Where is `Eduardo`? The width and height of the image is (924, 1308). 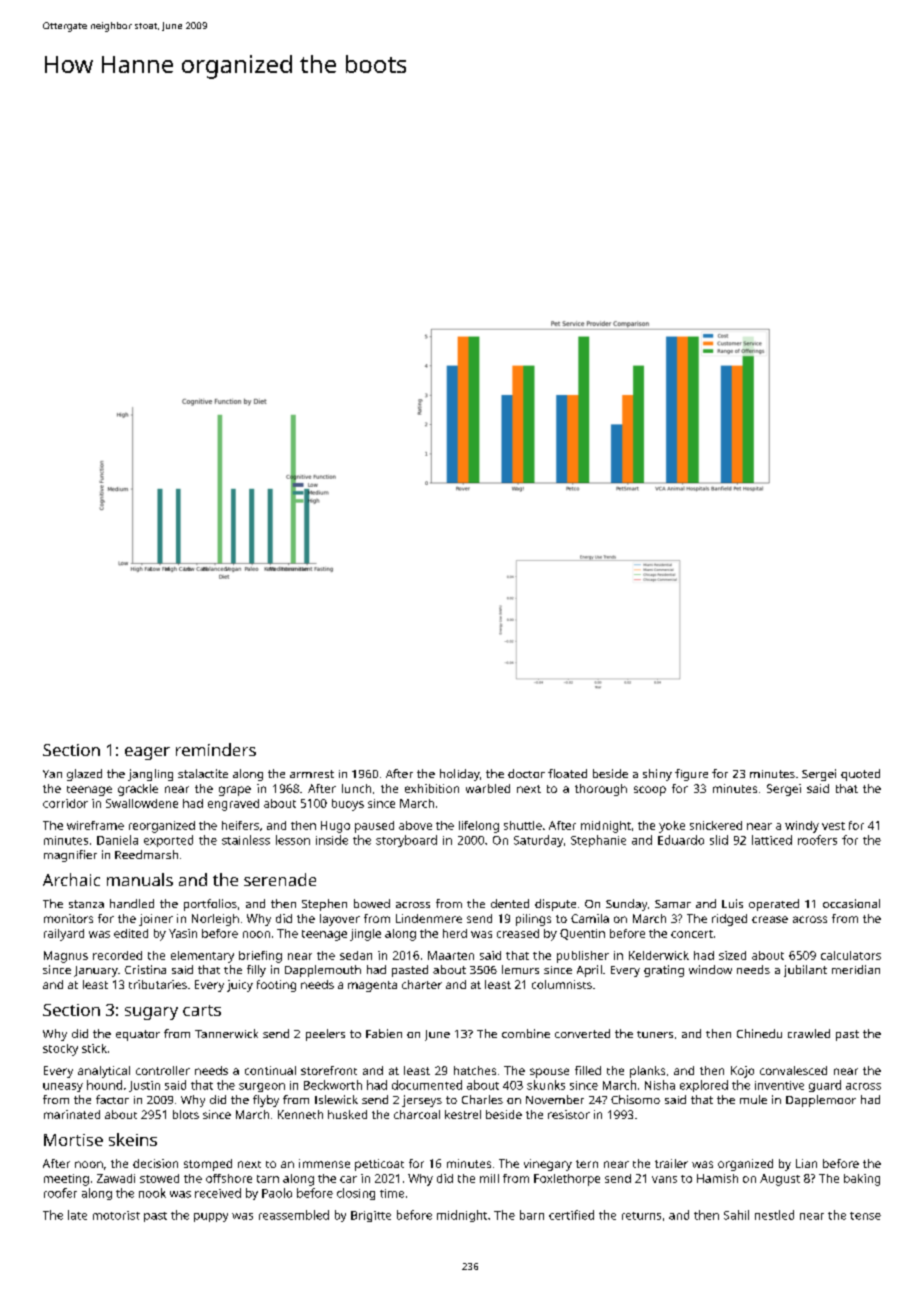
Eduardo is located at coordinates (681, 840).
